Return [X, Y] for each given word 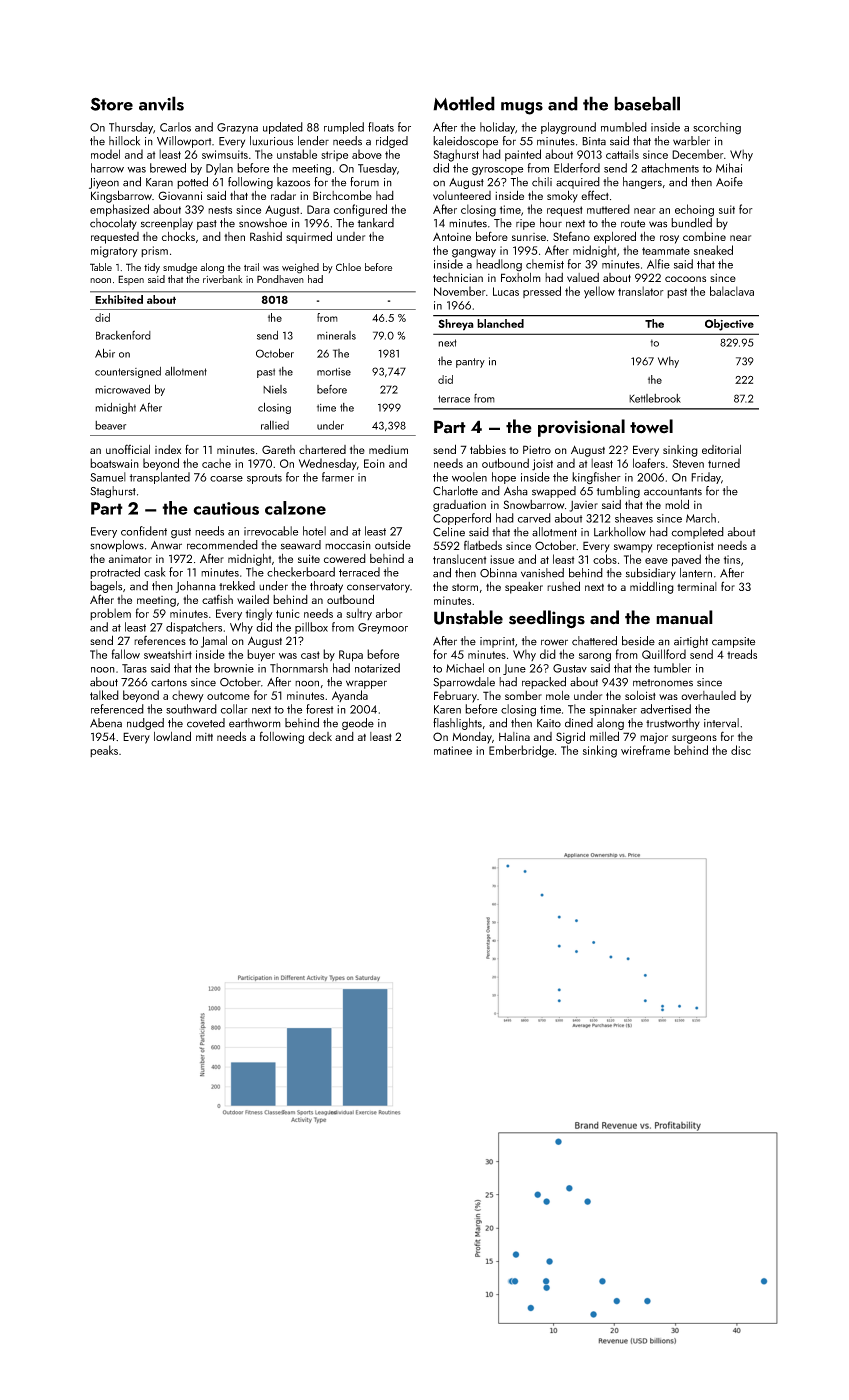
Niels [275, 389]
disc [741, 750]
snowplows [117, 546]
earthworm [255, 723]
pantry [470, 363]
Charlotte [455, 491]
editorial [721, 449]
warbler [691, 141]
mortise [334, 372]
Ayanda [350, 696]
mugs [522, 108]
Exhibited [119, 299]
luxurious [271, 141]
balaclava [732, 291]
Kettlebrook [655, 398]
